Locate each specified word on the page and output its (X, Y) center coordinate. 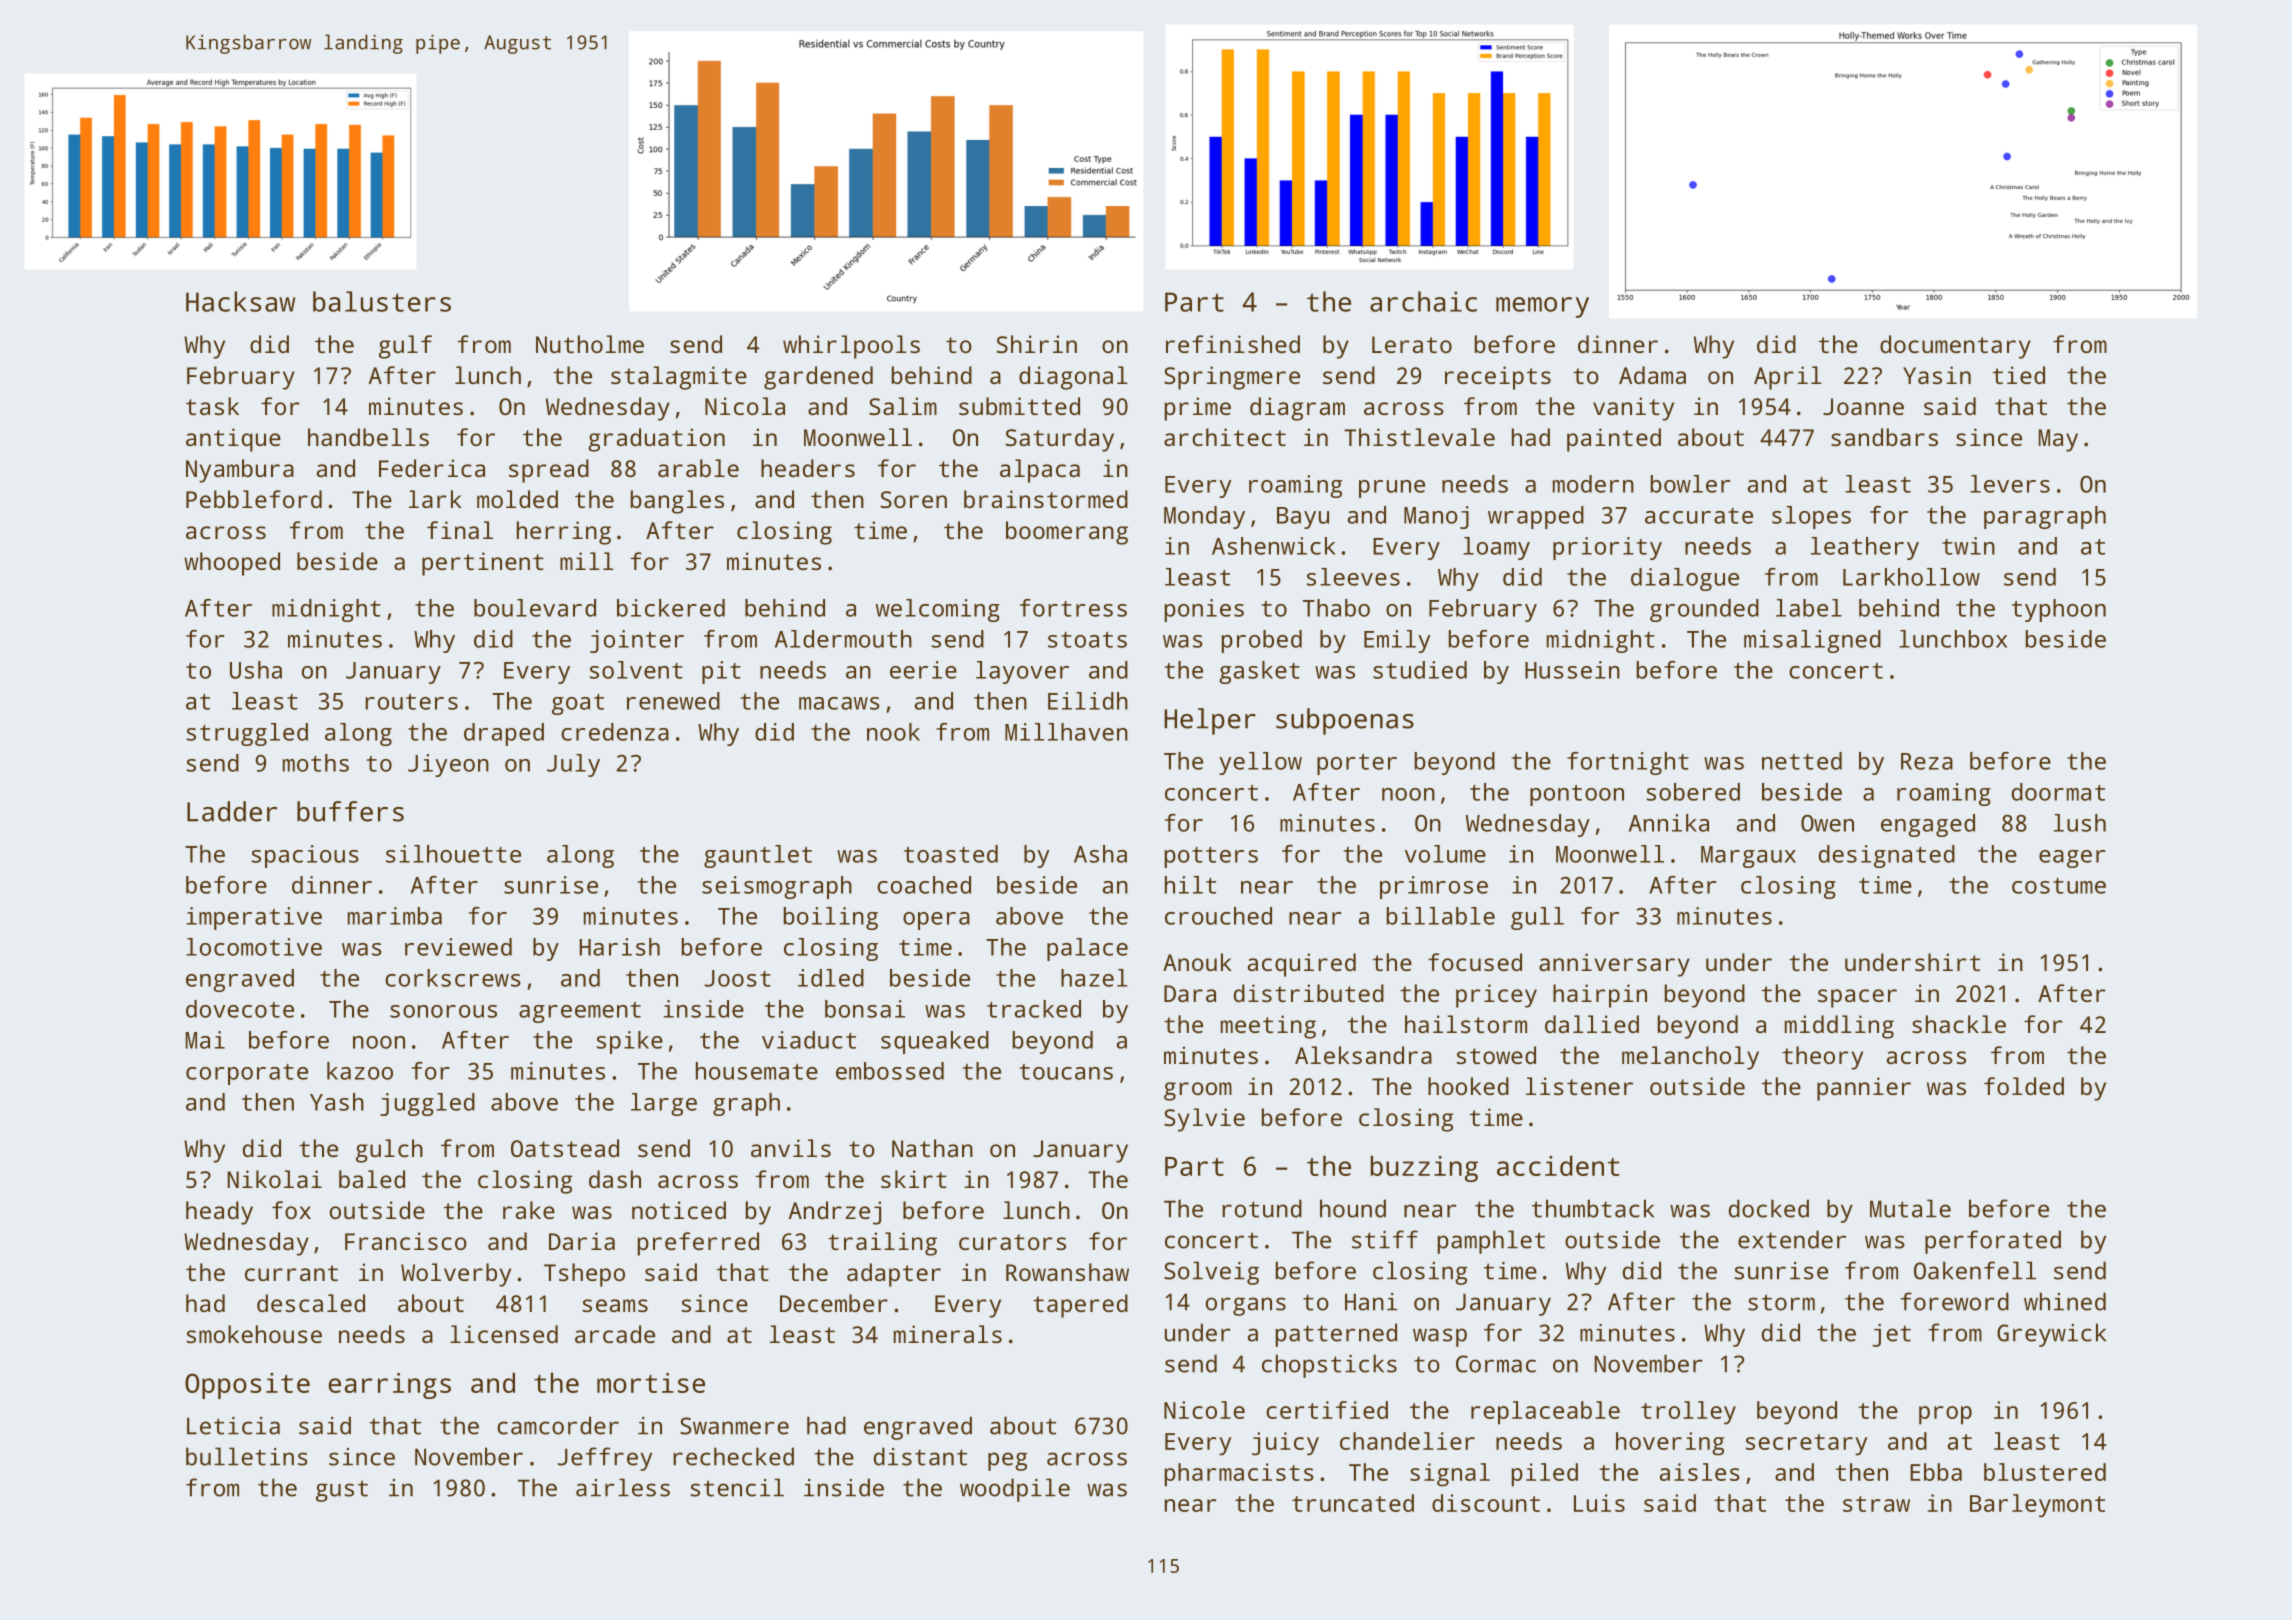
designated (1887, 856)
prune (1392, 489)
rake (529, 1210)
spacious (305, 856)
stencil (737, 1487)
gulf (405, 347)
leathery (1865, 548)
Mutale (1910, 1208)
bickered (671, 608)
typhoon (2059, 610)
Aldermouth (843, 639)
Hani (1371, 1302)
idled (831, 978)
